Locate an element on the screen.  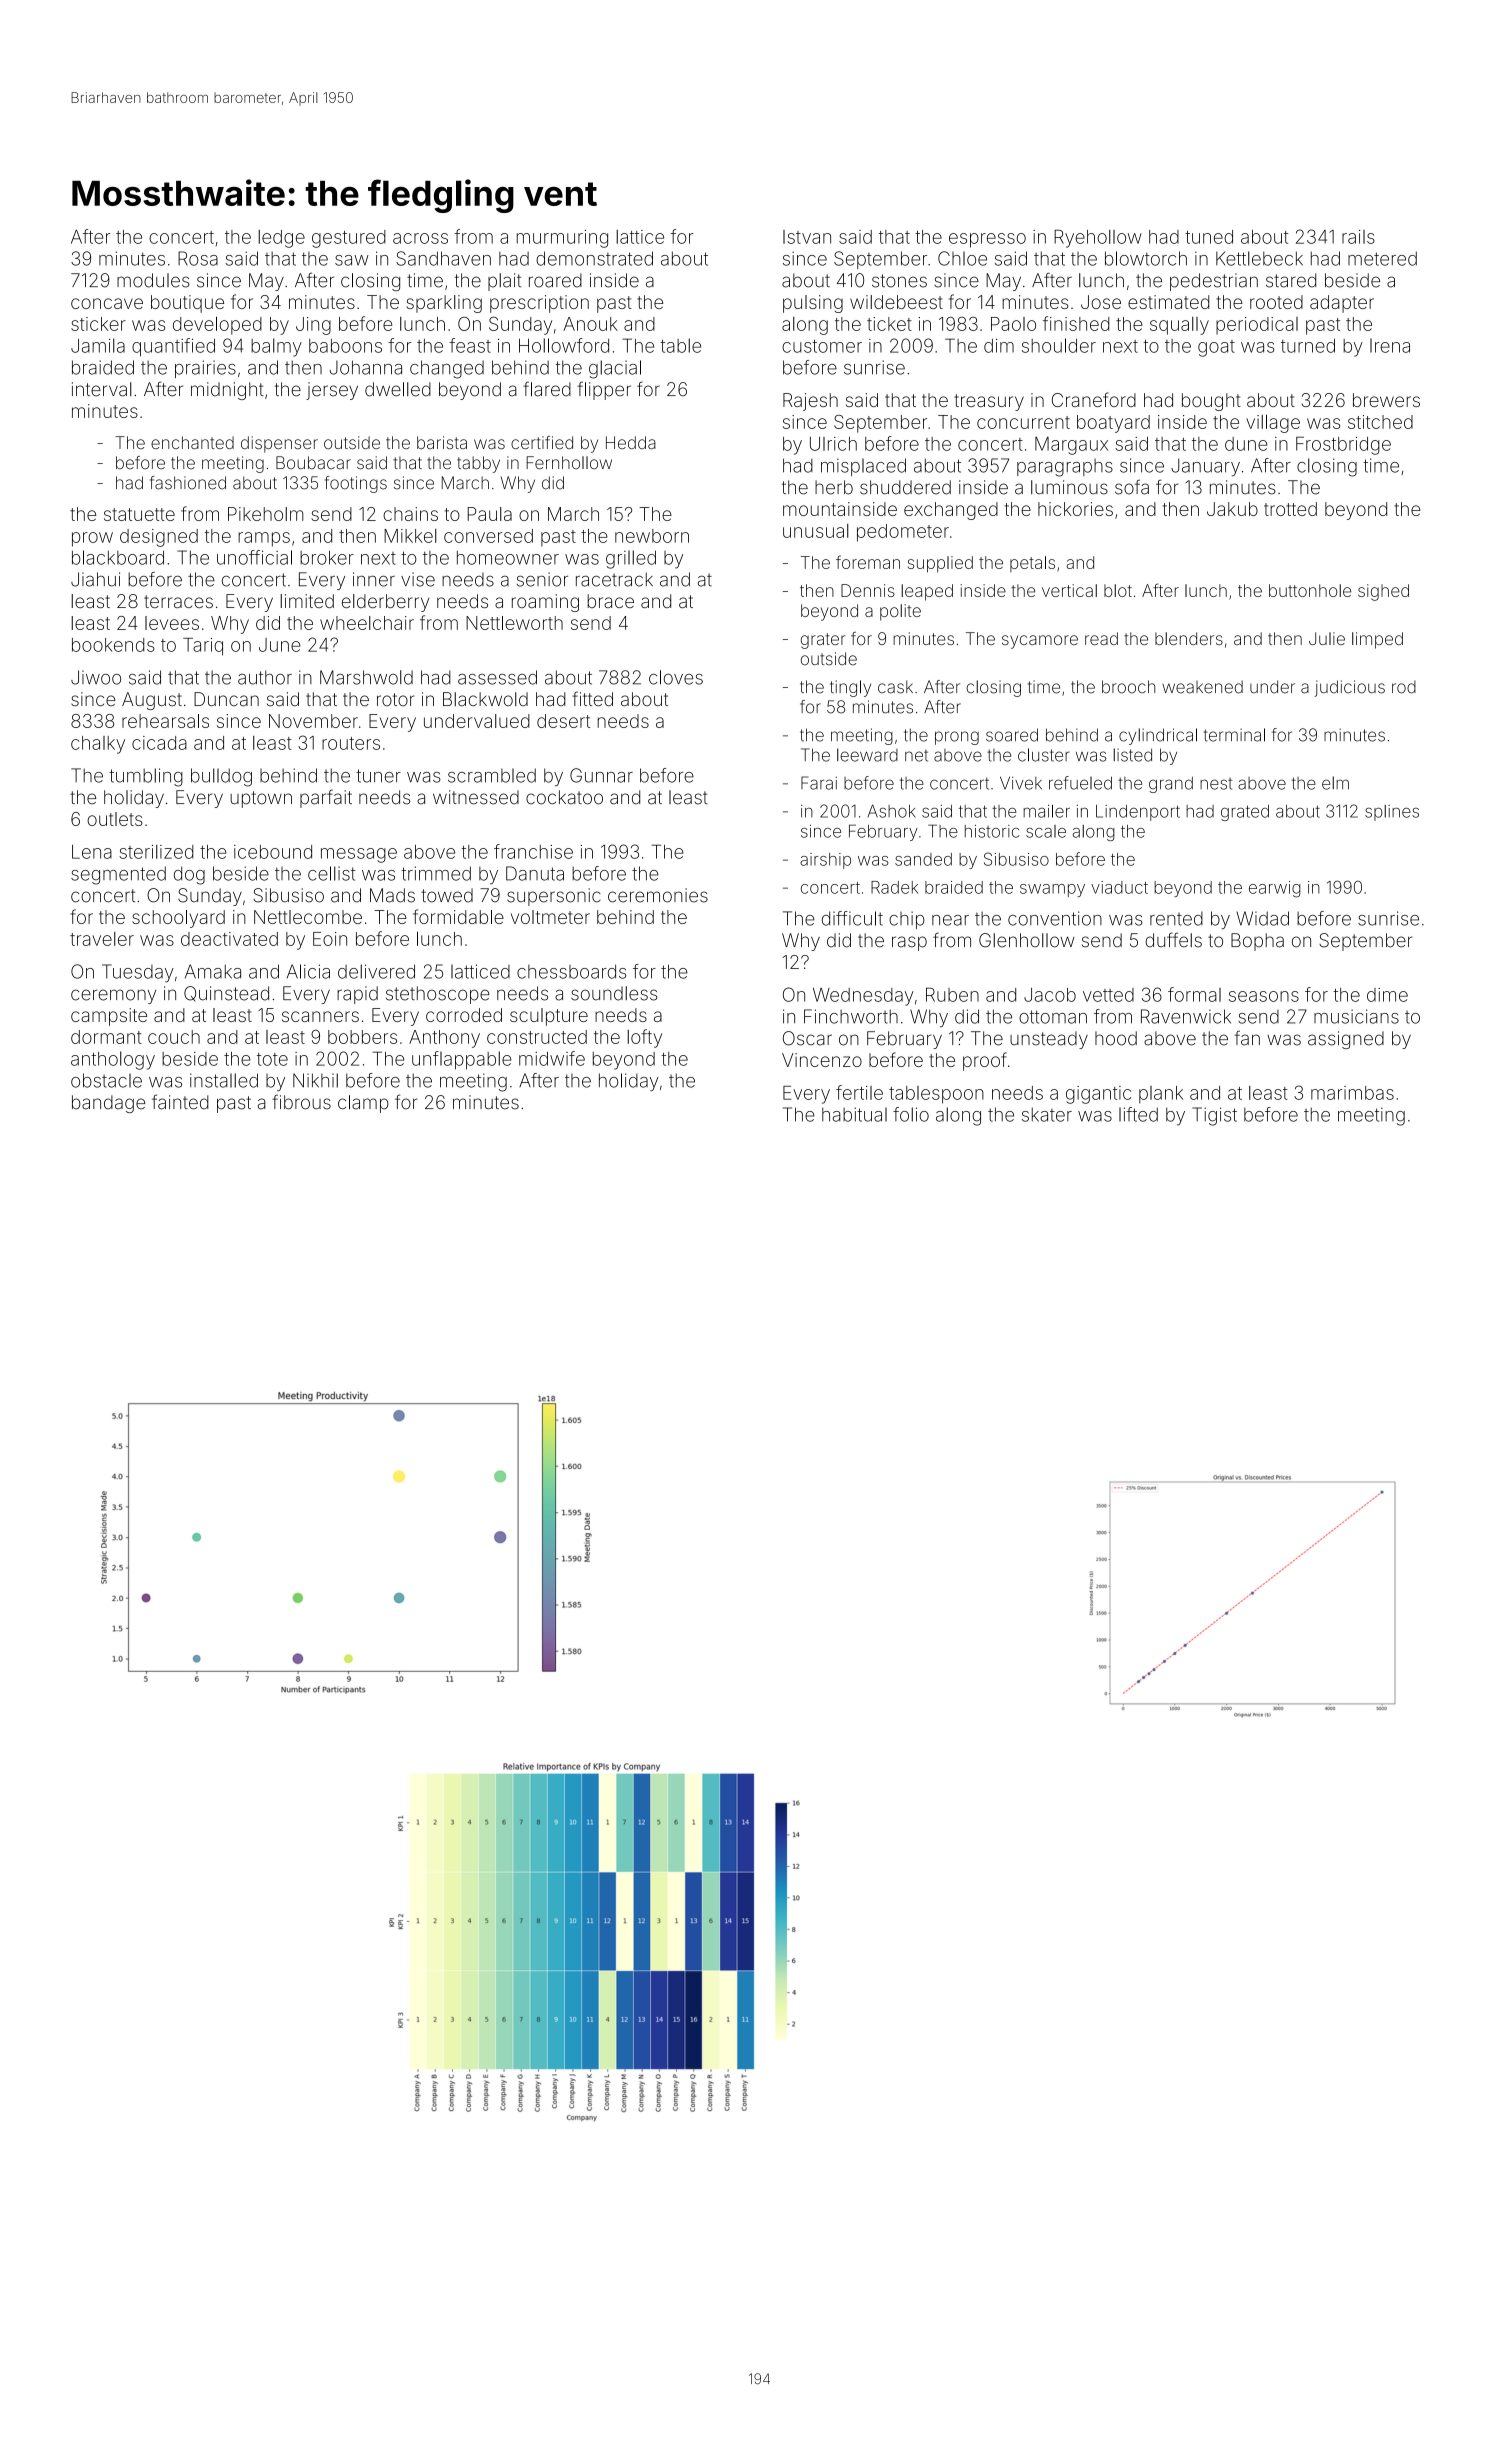
bookends is located at coordinates (113, 645).
